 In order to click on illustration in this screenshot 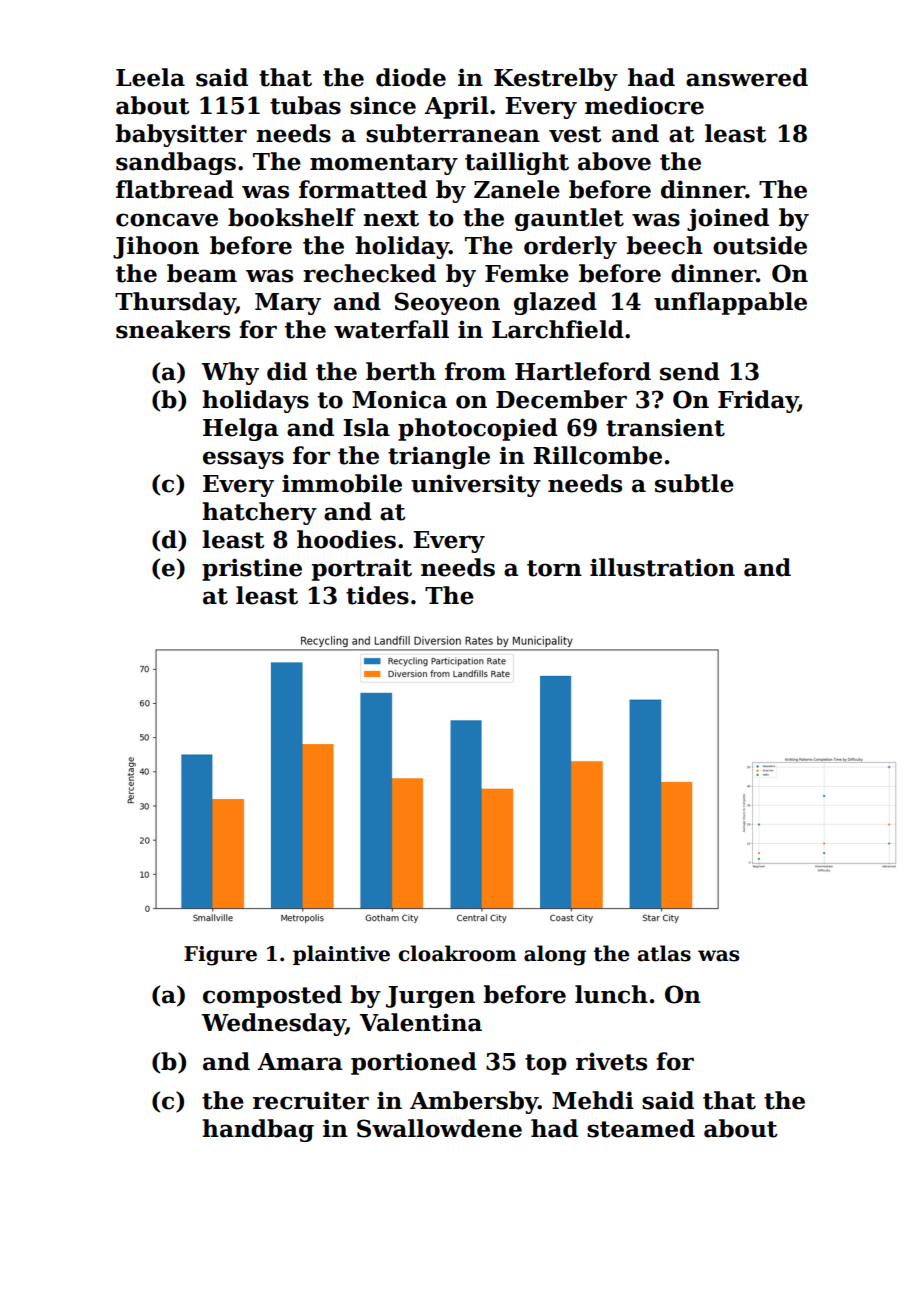, I will do `click(662, 567)`.
